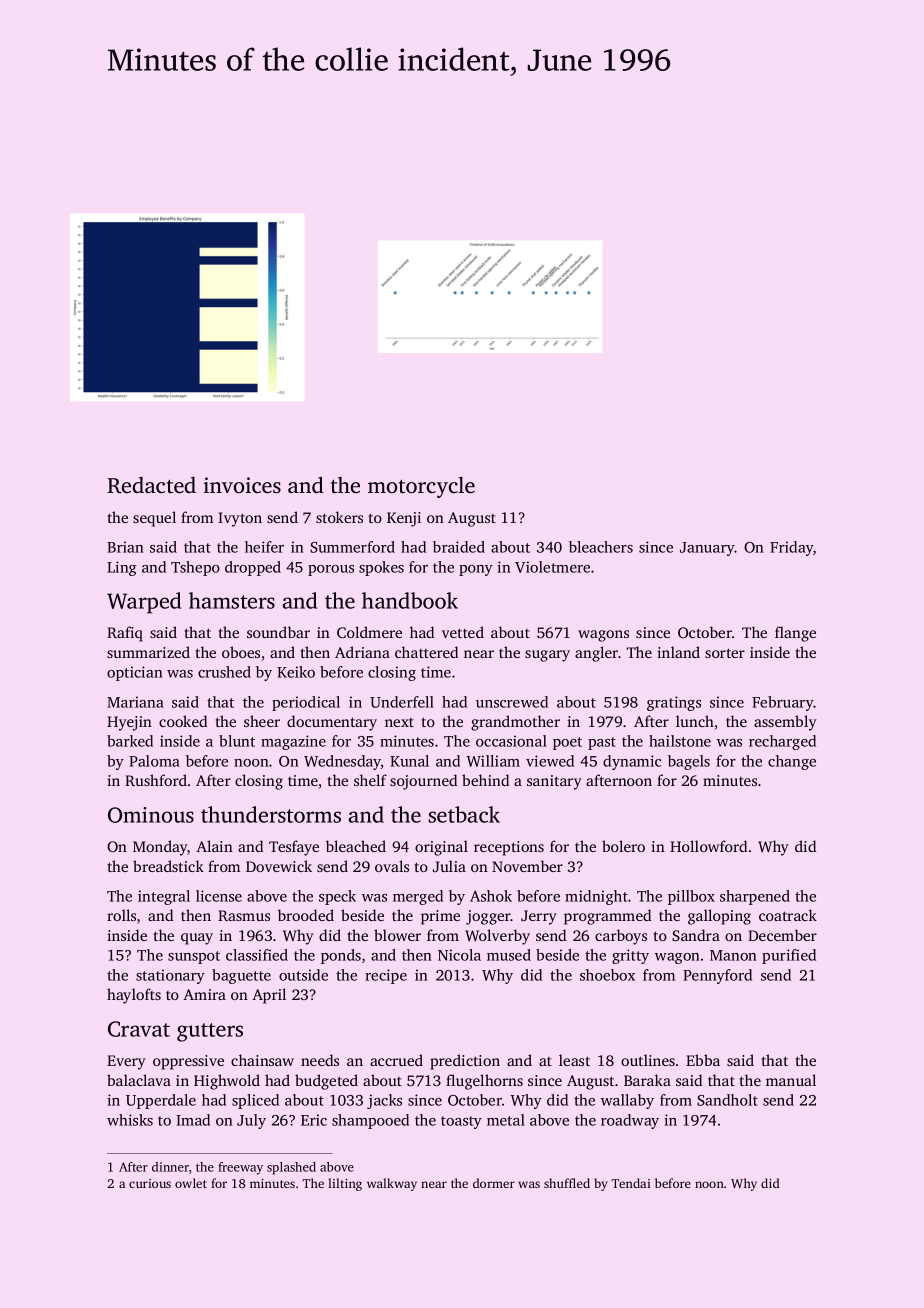 This screenshot has height=1308, width=924. I want to click on occasional, so click(511, 741).
